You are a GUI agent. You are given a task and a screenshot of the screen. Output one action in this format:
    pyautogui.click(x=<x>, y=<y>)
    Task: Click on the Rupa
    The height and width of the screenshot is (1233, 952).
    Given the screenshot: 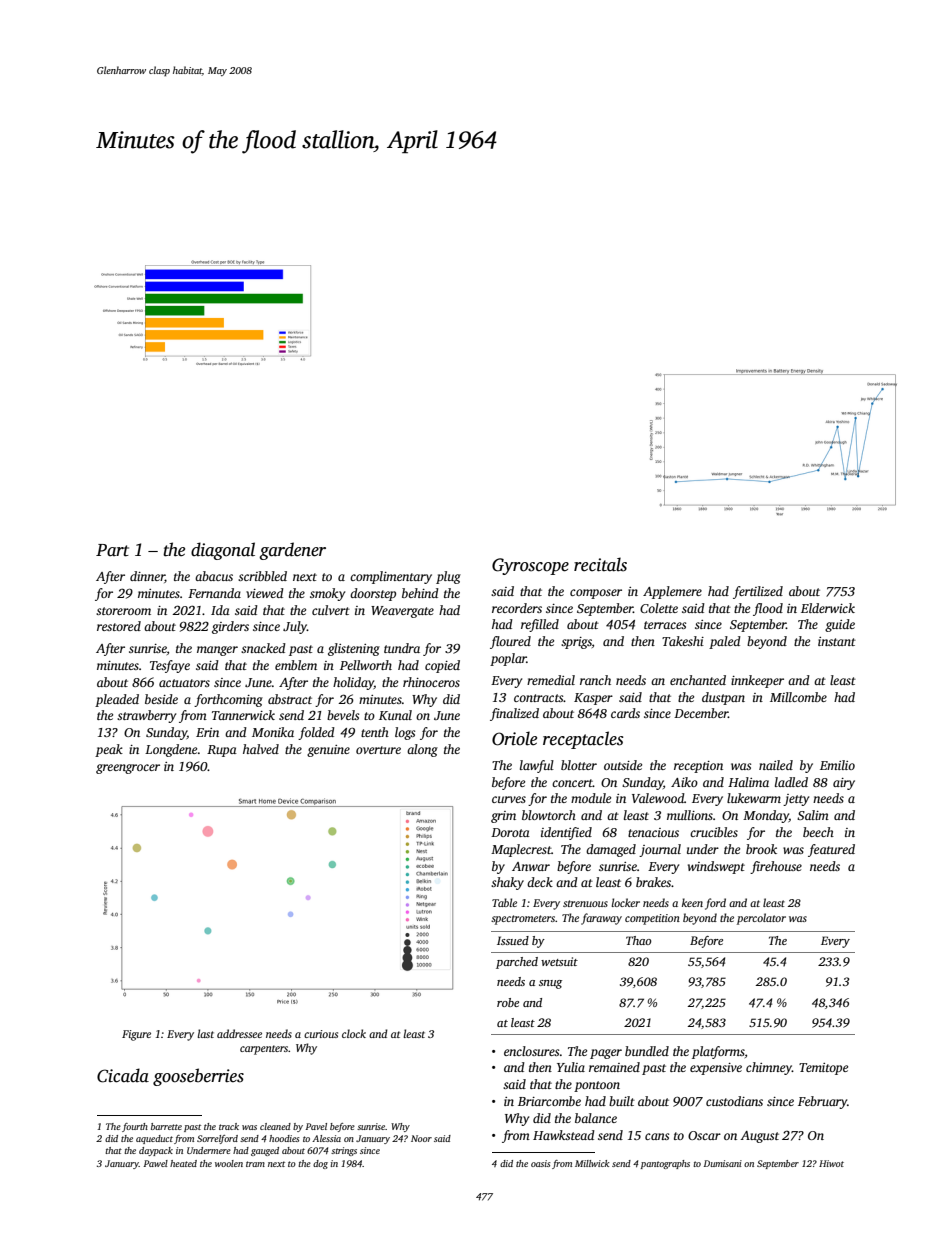 What is the action you would take?
    pyautogui.click(x=222, y=751)
